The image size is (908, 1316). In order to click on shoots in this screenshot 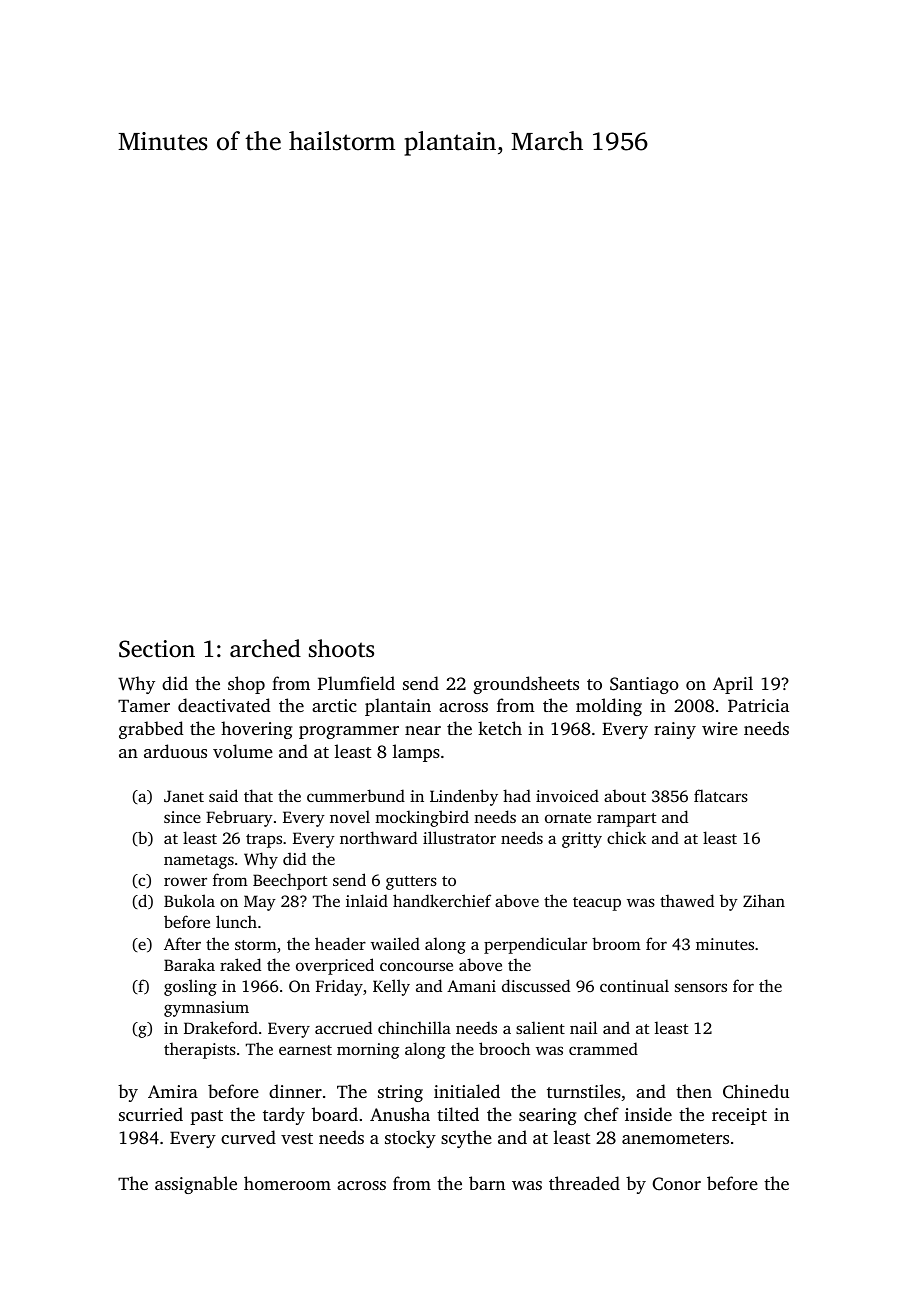, I will do `click(341, 648)`.
